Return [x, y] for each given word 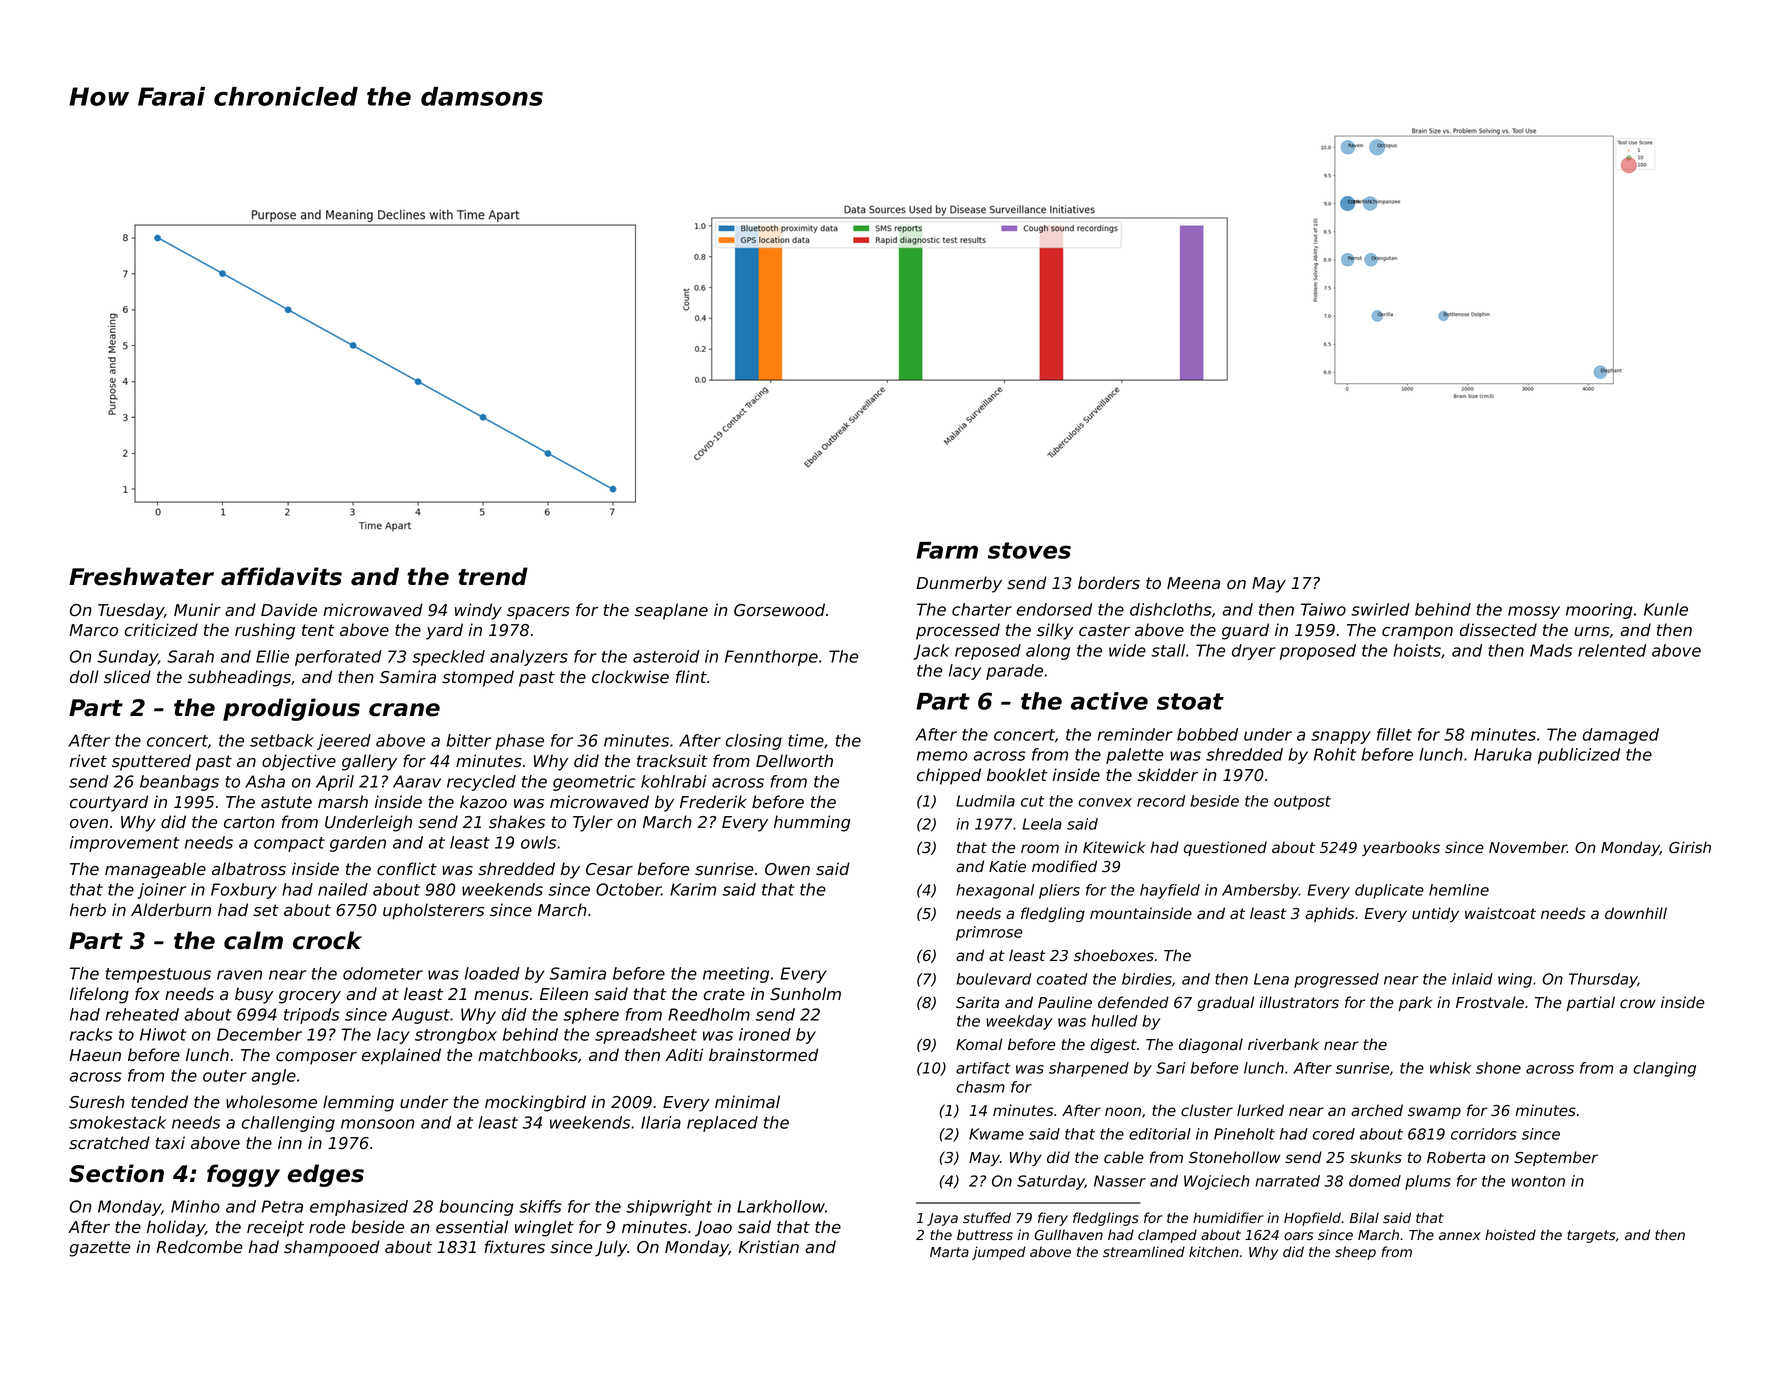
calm [253, 940]
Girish [1690, 847]
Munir [197, 609]
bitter [468, 740]
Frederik [713, 802]
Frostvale [1490, 1002]
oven [89, 824]
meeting [736, 975]
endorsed [1054, 609]
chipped [949, 776]
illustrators [1299, 1002]
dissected [1498, 630]
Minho [195, 1206]
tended [159, 1102]
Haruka [1503, 754]
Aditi [684, 1055]
